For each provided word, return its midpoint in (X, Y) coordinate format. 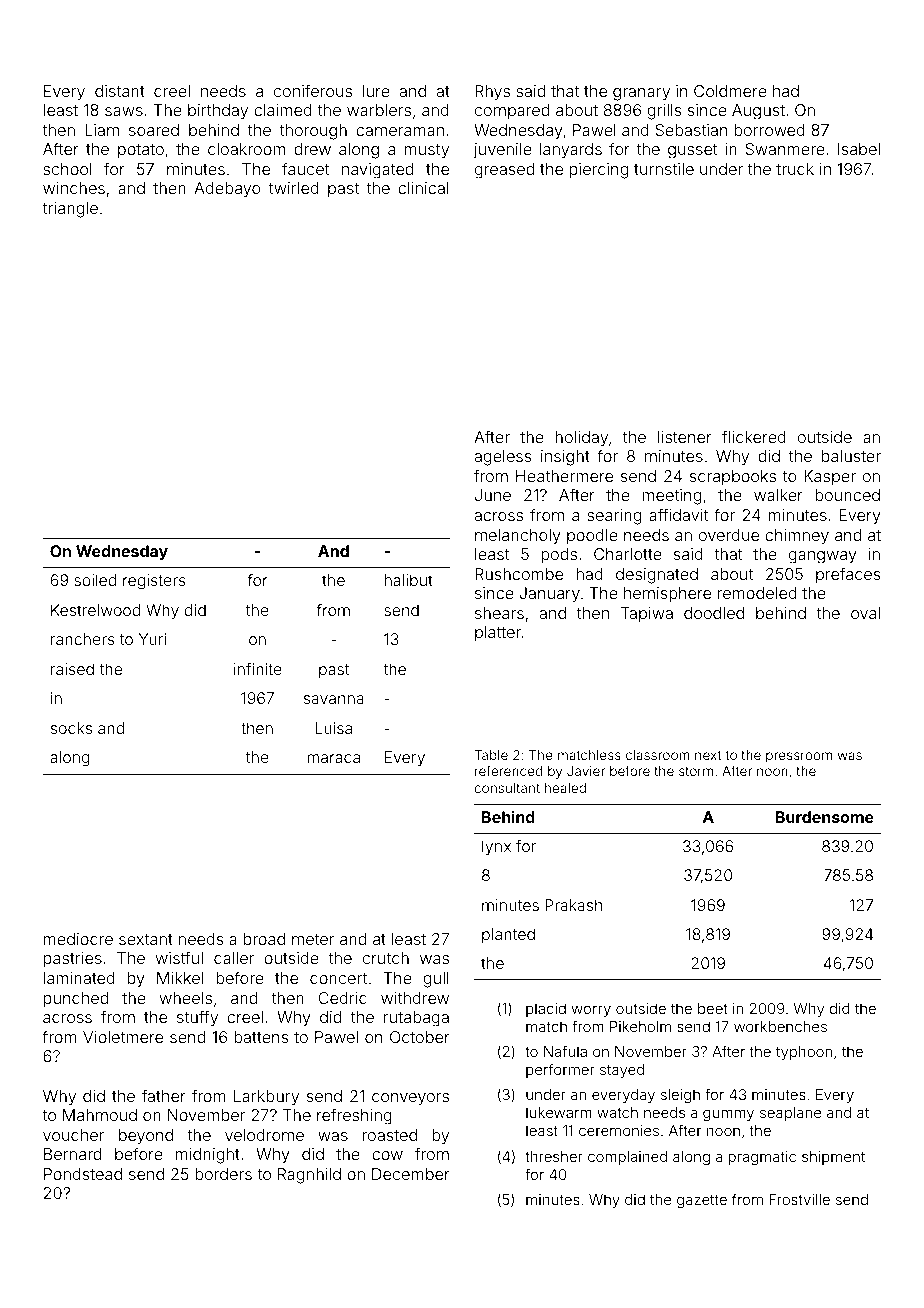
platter (498, 633)
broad (264, 939)
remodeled (757, 593)
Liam (102, 130)
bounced (847, 495)
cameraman (400, 131)
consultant (507, 788)
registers (154, 582)
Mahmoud (100, 1115)
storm (696, 771)
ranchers (83, 639)
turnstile (664, 169)
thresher (554, 1156)
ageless (503, 458)
